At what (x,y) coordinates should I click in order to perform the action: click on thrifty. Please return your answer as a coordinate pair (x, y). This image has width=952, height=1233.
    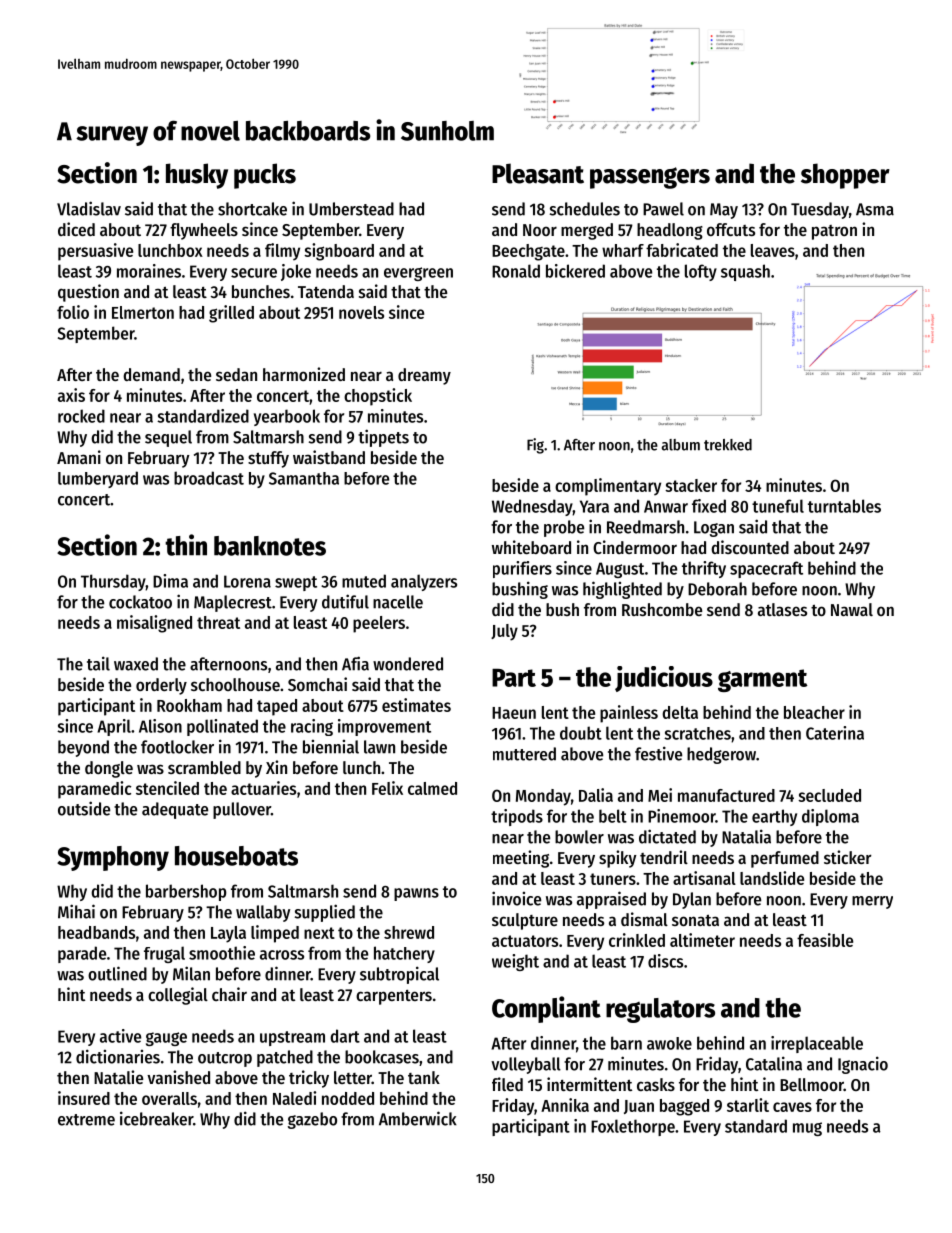
    Looking at the image, I should click on (704, 569).
